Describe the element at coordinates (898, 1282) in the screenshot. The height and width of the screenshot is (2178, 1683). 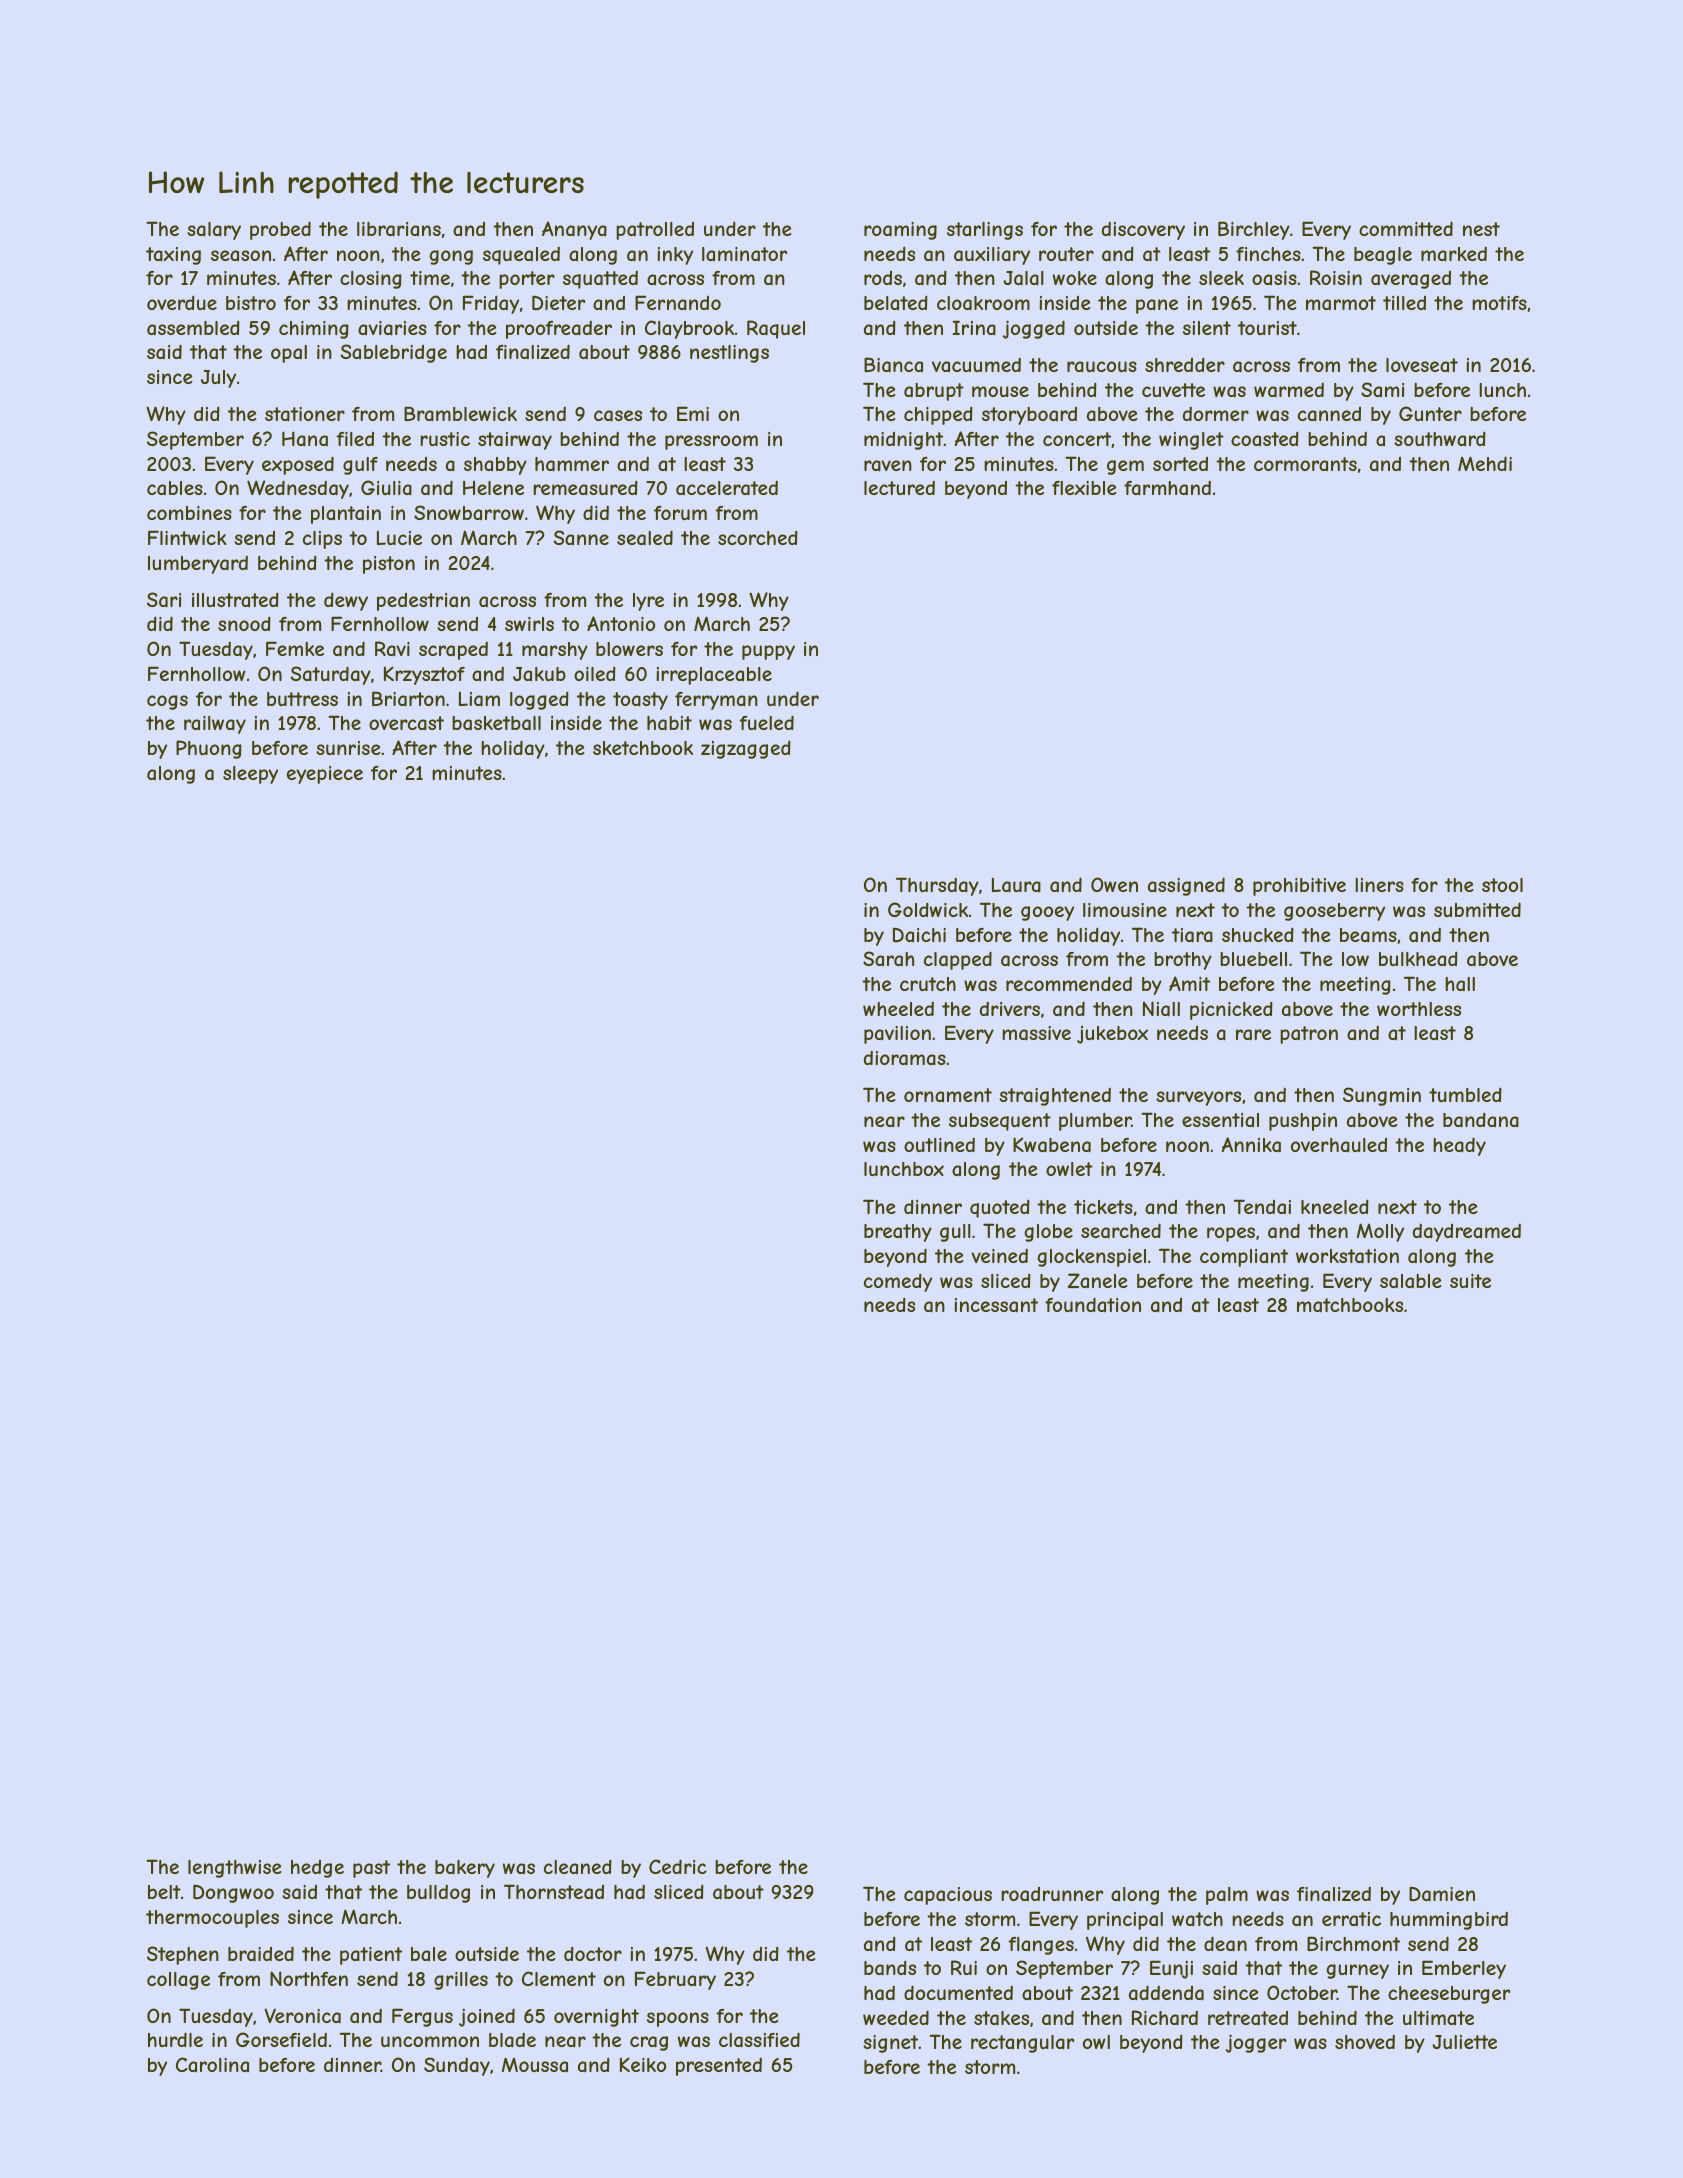
I see `comedy` at that location.
